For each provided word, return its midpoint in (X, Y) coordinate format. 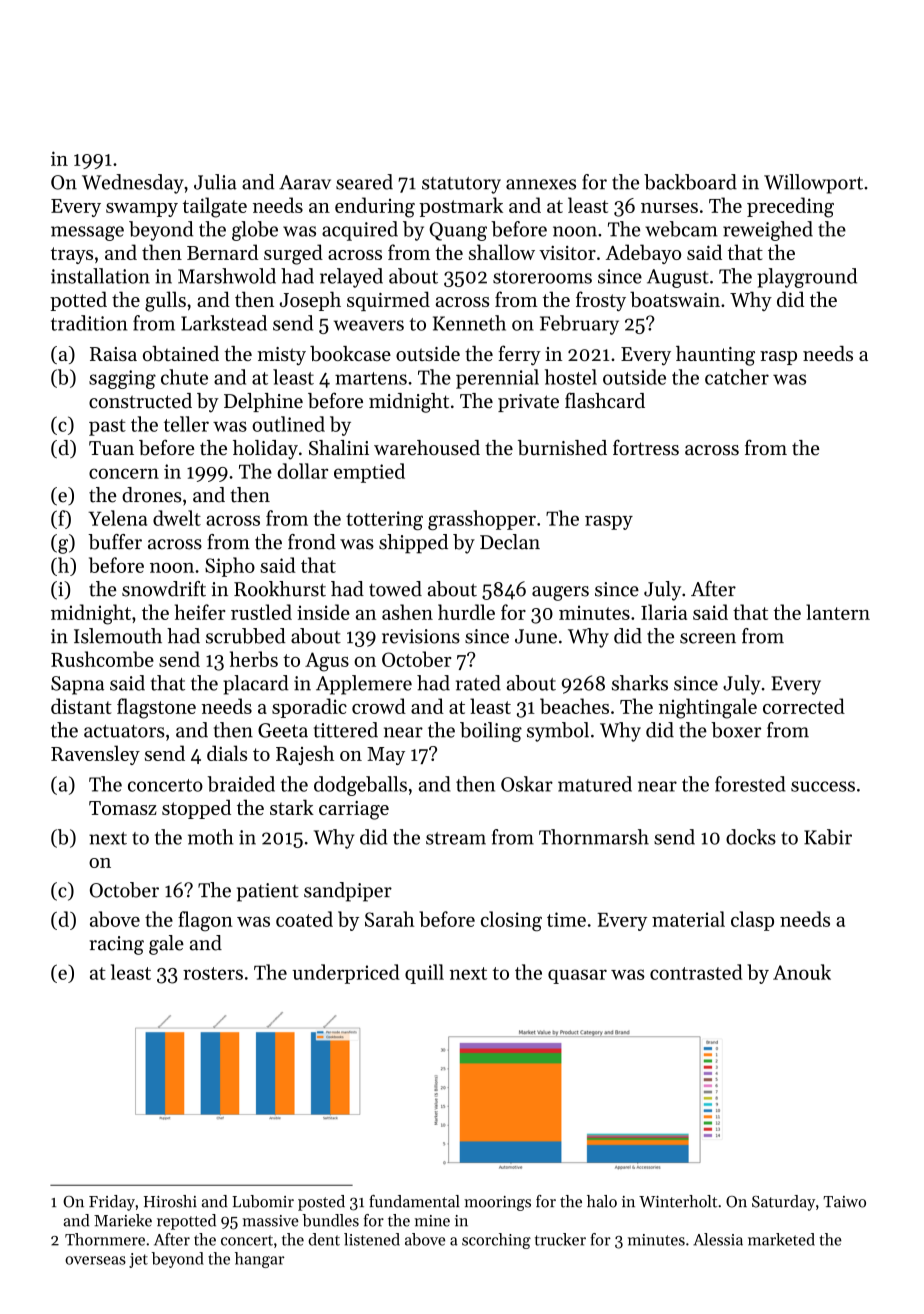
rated (478, 683)
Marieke (123, 1220)
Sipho (230, 567)
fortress (646, 447)
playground (807, 278)
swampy (142, 210)
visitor (567, 253)
